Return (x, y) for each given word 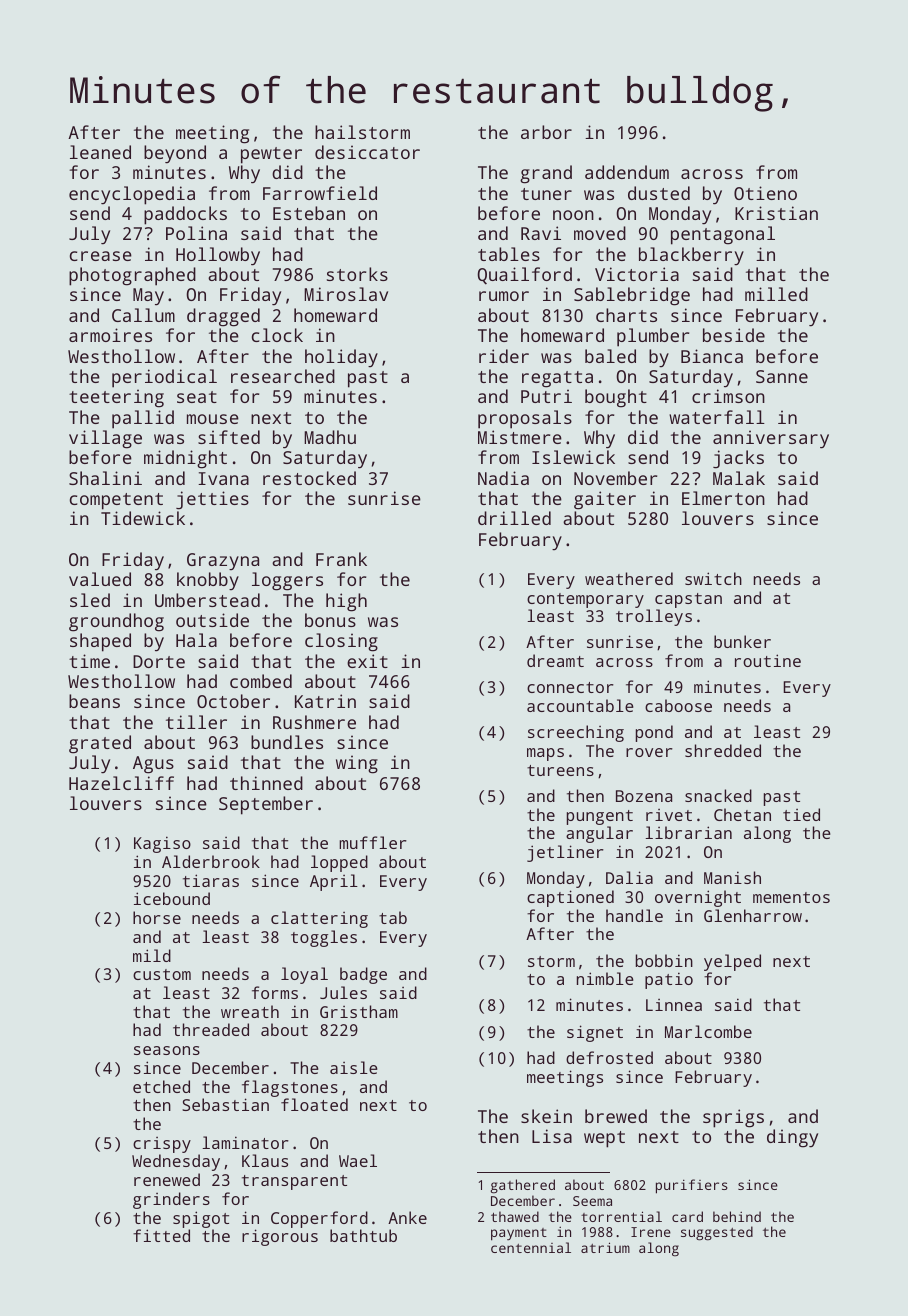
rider (504, 356)
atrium (605, 1247)
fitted (161, 1235)
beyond (175, 154)
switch (713, 578)
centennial (531, 1247)
